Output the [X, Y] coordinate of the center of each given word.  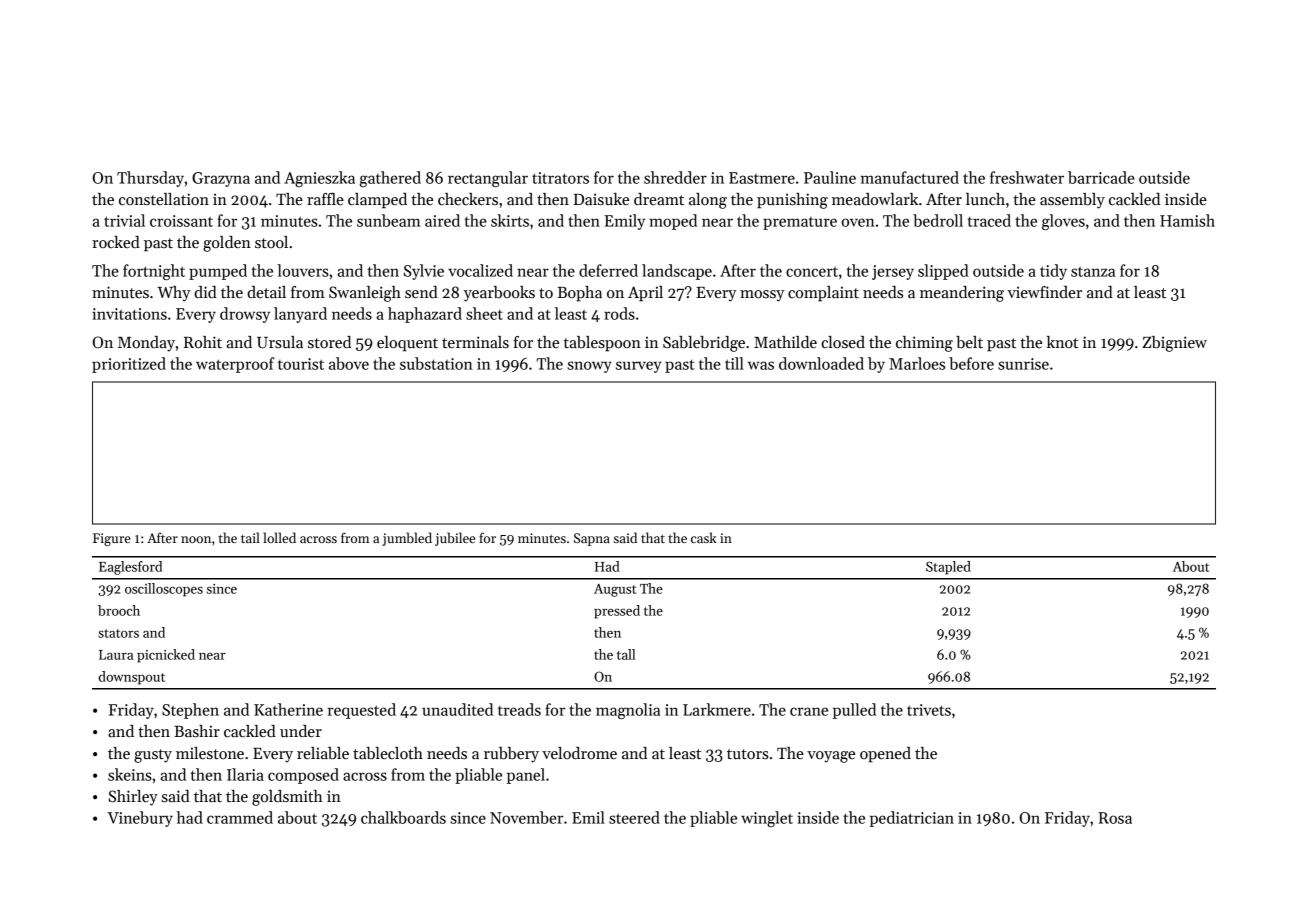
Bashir [197, 731]
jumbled [407, 539]
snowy [589, 367]
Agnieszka [319, 179]
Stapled [948, 568]
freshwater [1027, 177]
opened [885, 755]
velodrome [579, 753]
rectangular [488, 179]
